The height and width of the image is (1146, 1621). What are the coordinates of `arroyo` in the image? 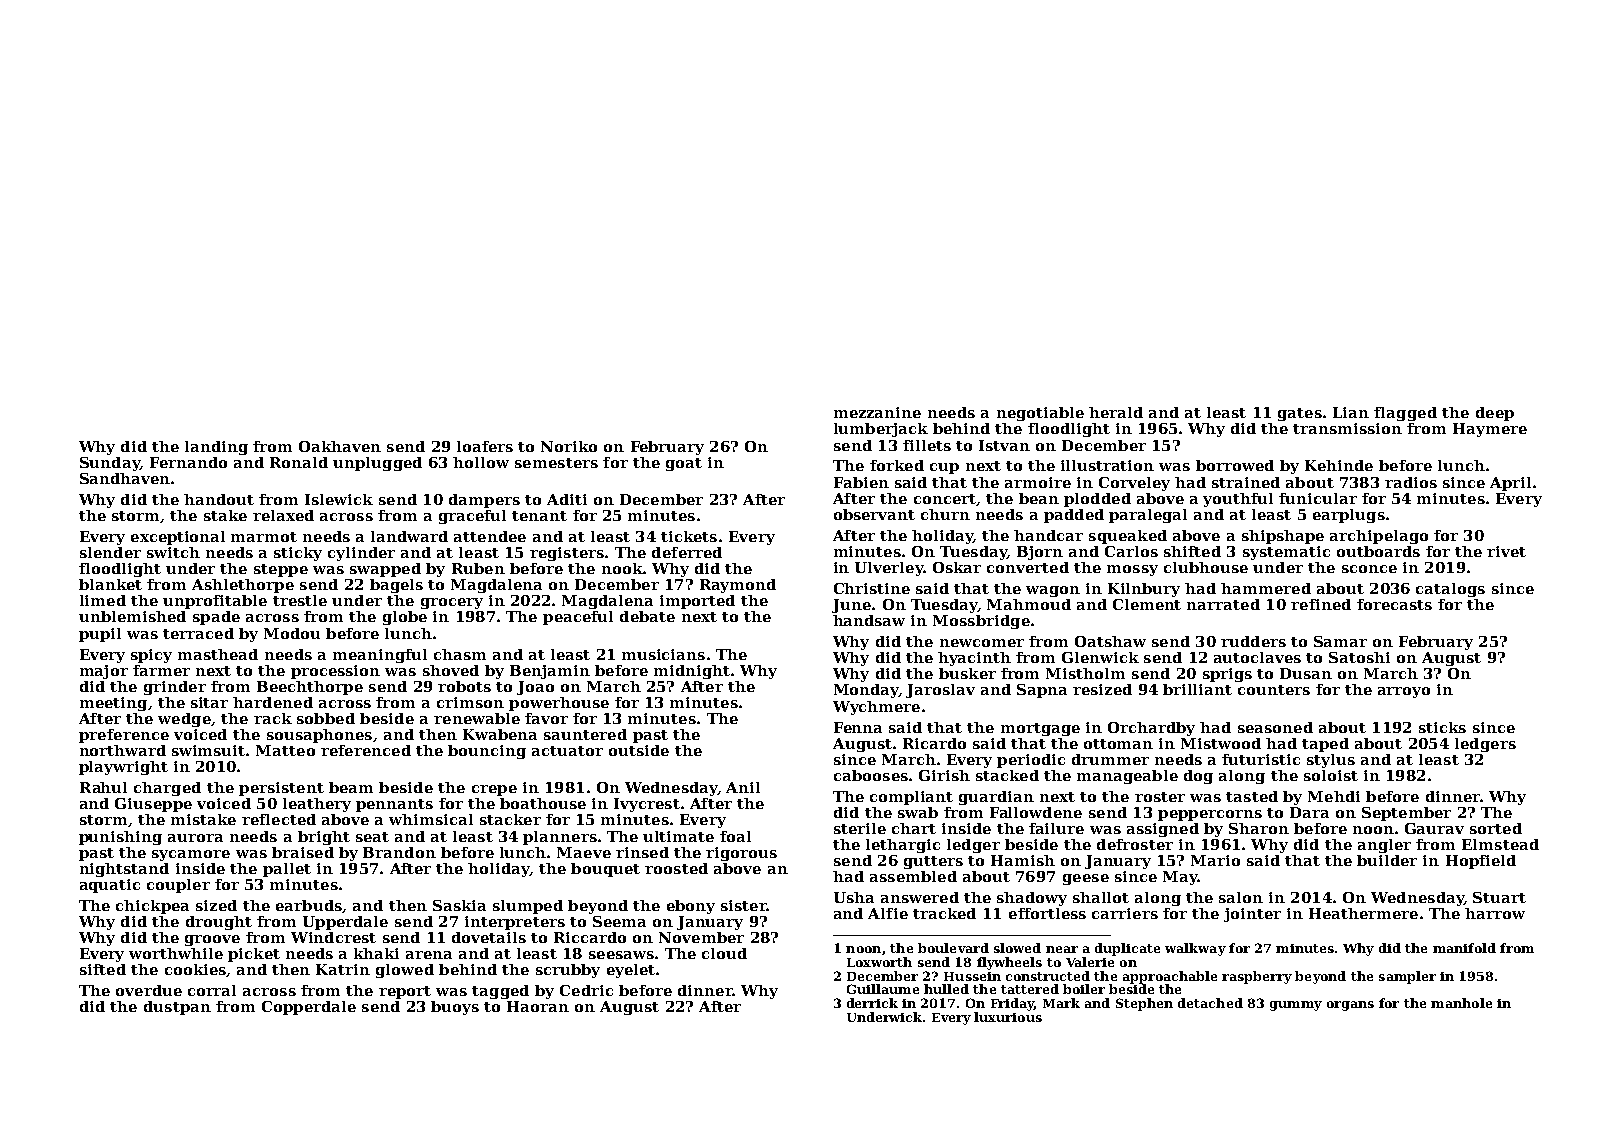 It's located at (1404, 692).
